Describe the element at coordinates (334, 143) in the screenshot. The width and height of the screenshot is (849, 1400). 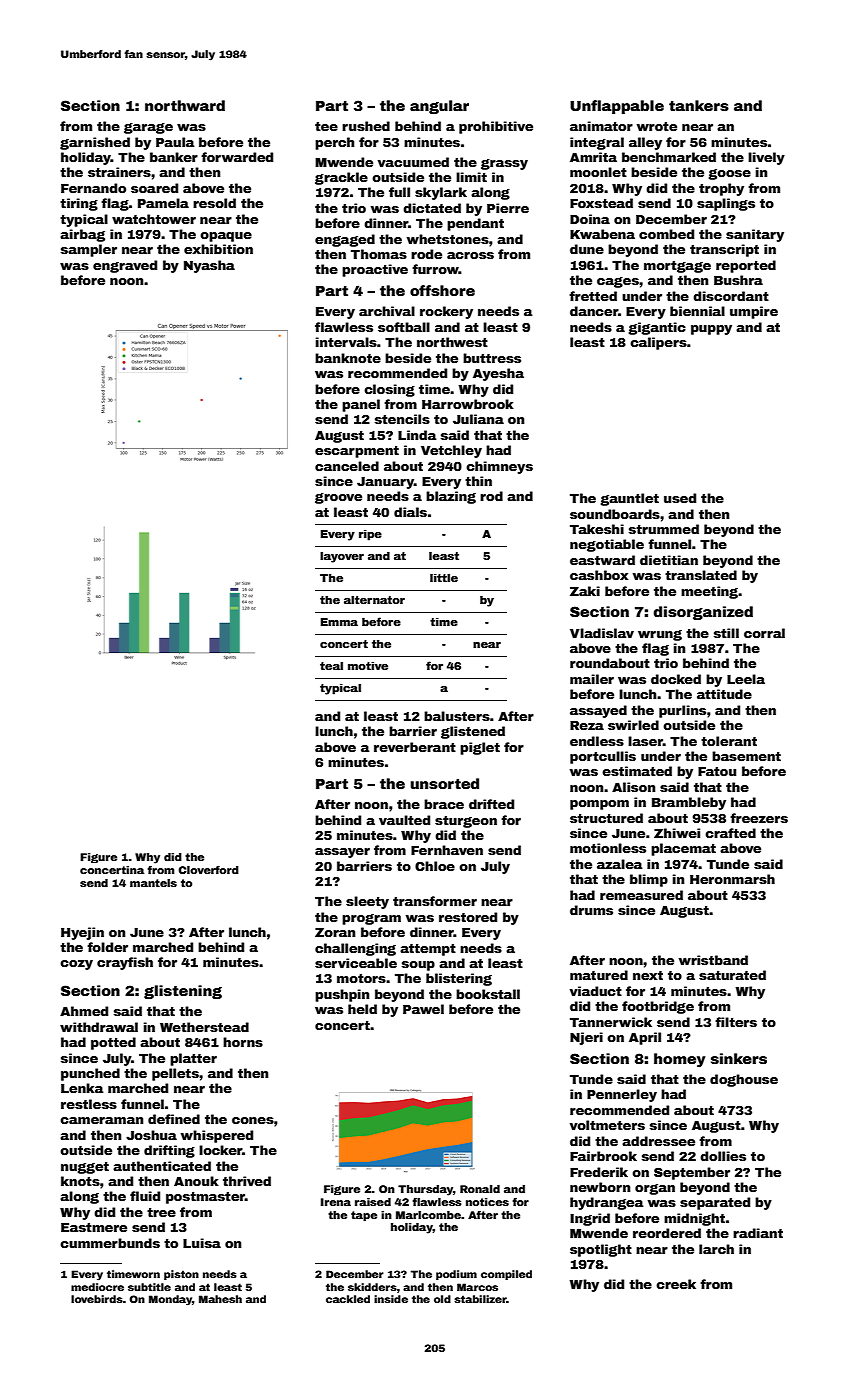
I see `perch` at that location.
